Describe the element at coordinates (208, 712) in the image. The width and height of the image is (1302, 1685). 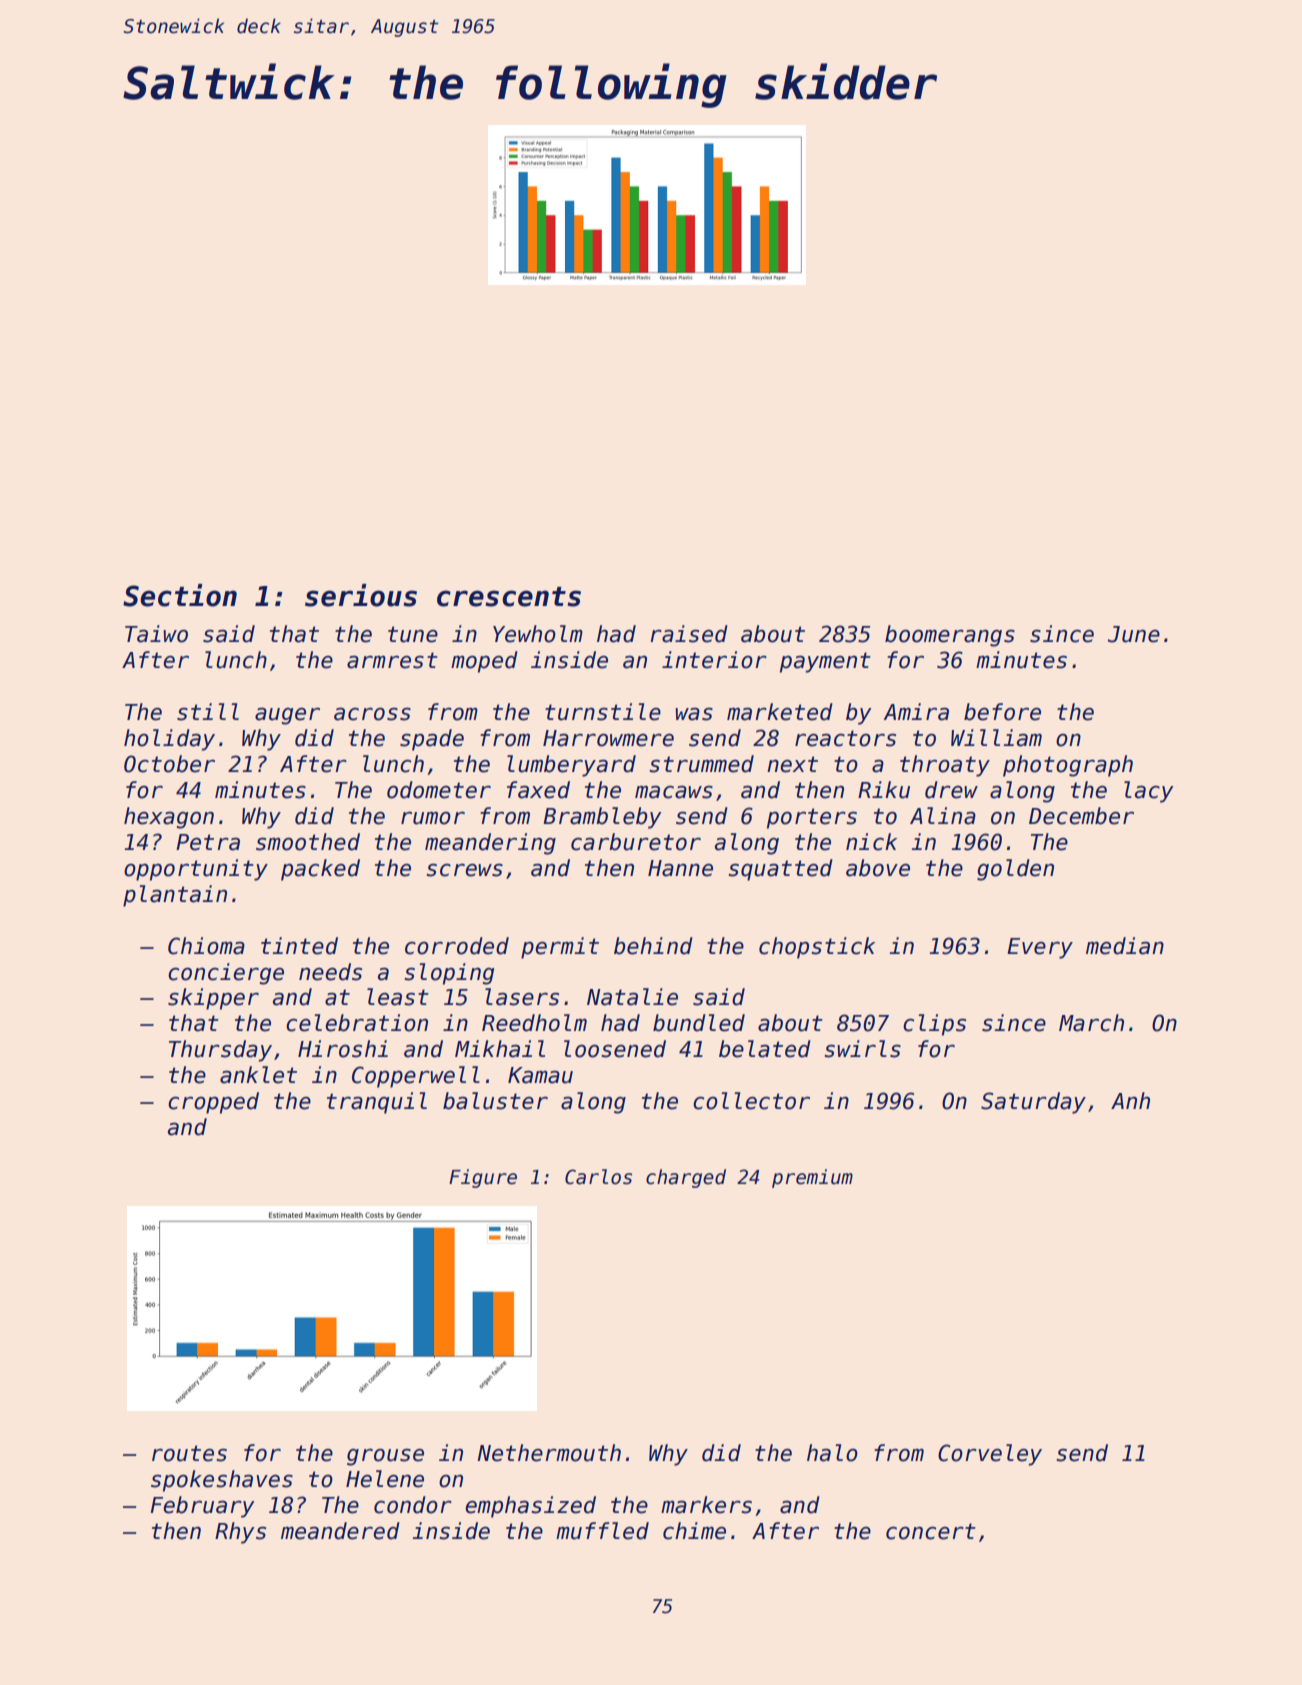
I see `still` at that location.
